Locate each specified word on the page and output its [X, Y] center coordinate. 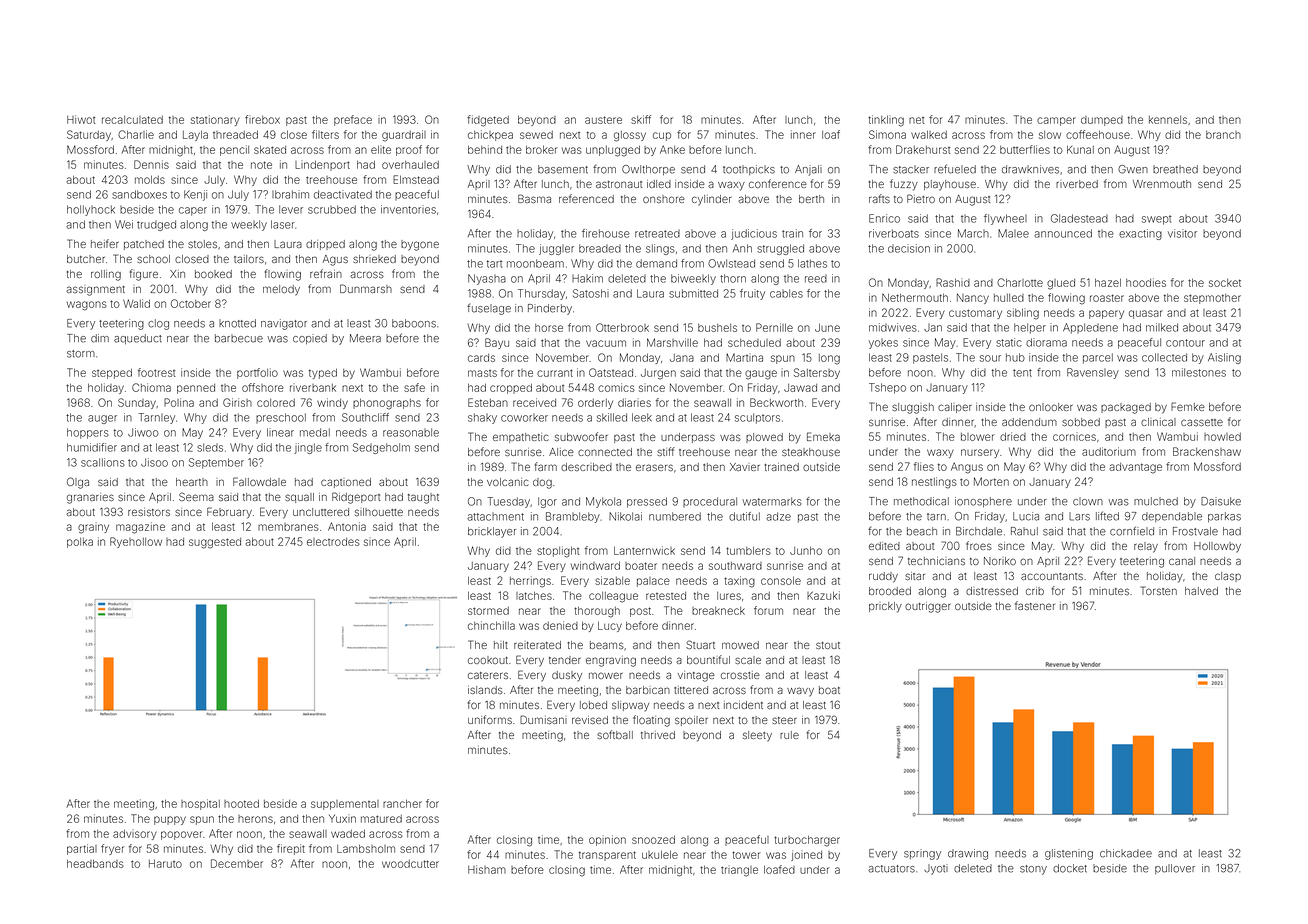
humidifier [92, 447]
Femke [1188, 406]
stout [828, 645]
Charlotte [1020, 282]
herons [255, 819]
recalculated [132, 120]
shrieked [374, 259]
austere [603, 120]
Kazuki [823, 595]
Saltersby [817, 373]
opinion [607, 840]
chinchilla [491, 625]
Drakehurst [923, 149]
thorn [733, 278]
